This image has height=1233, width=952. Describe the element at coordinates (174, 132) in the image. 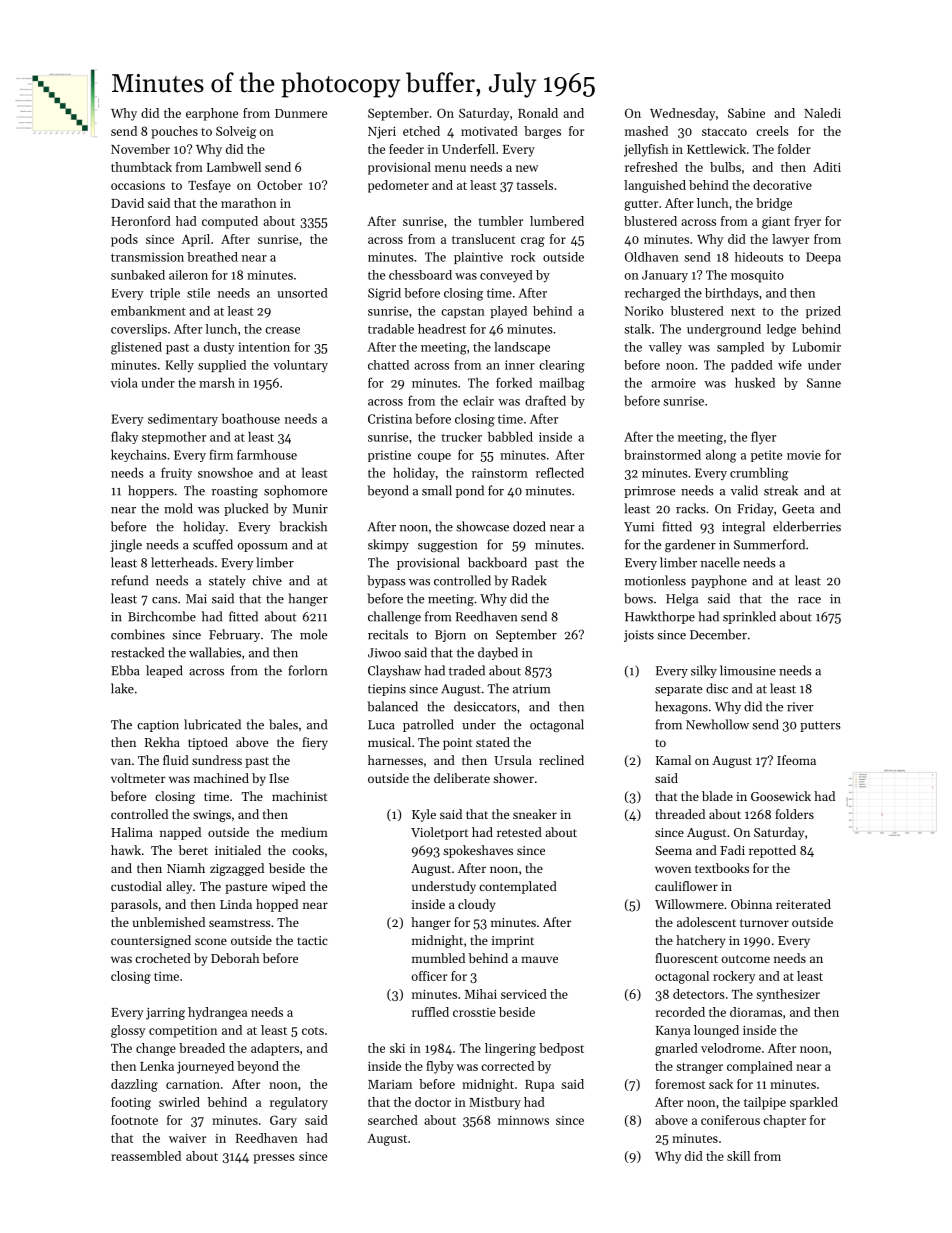

I see `pouches` at that location.
